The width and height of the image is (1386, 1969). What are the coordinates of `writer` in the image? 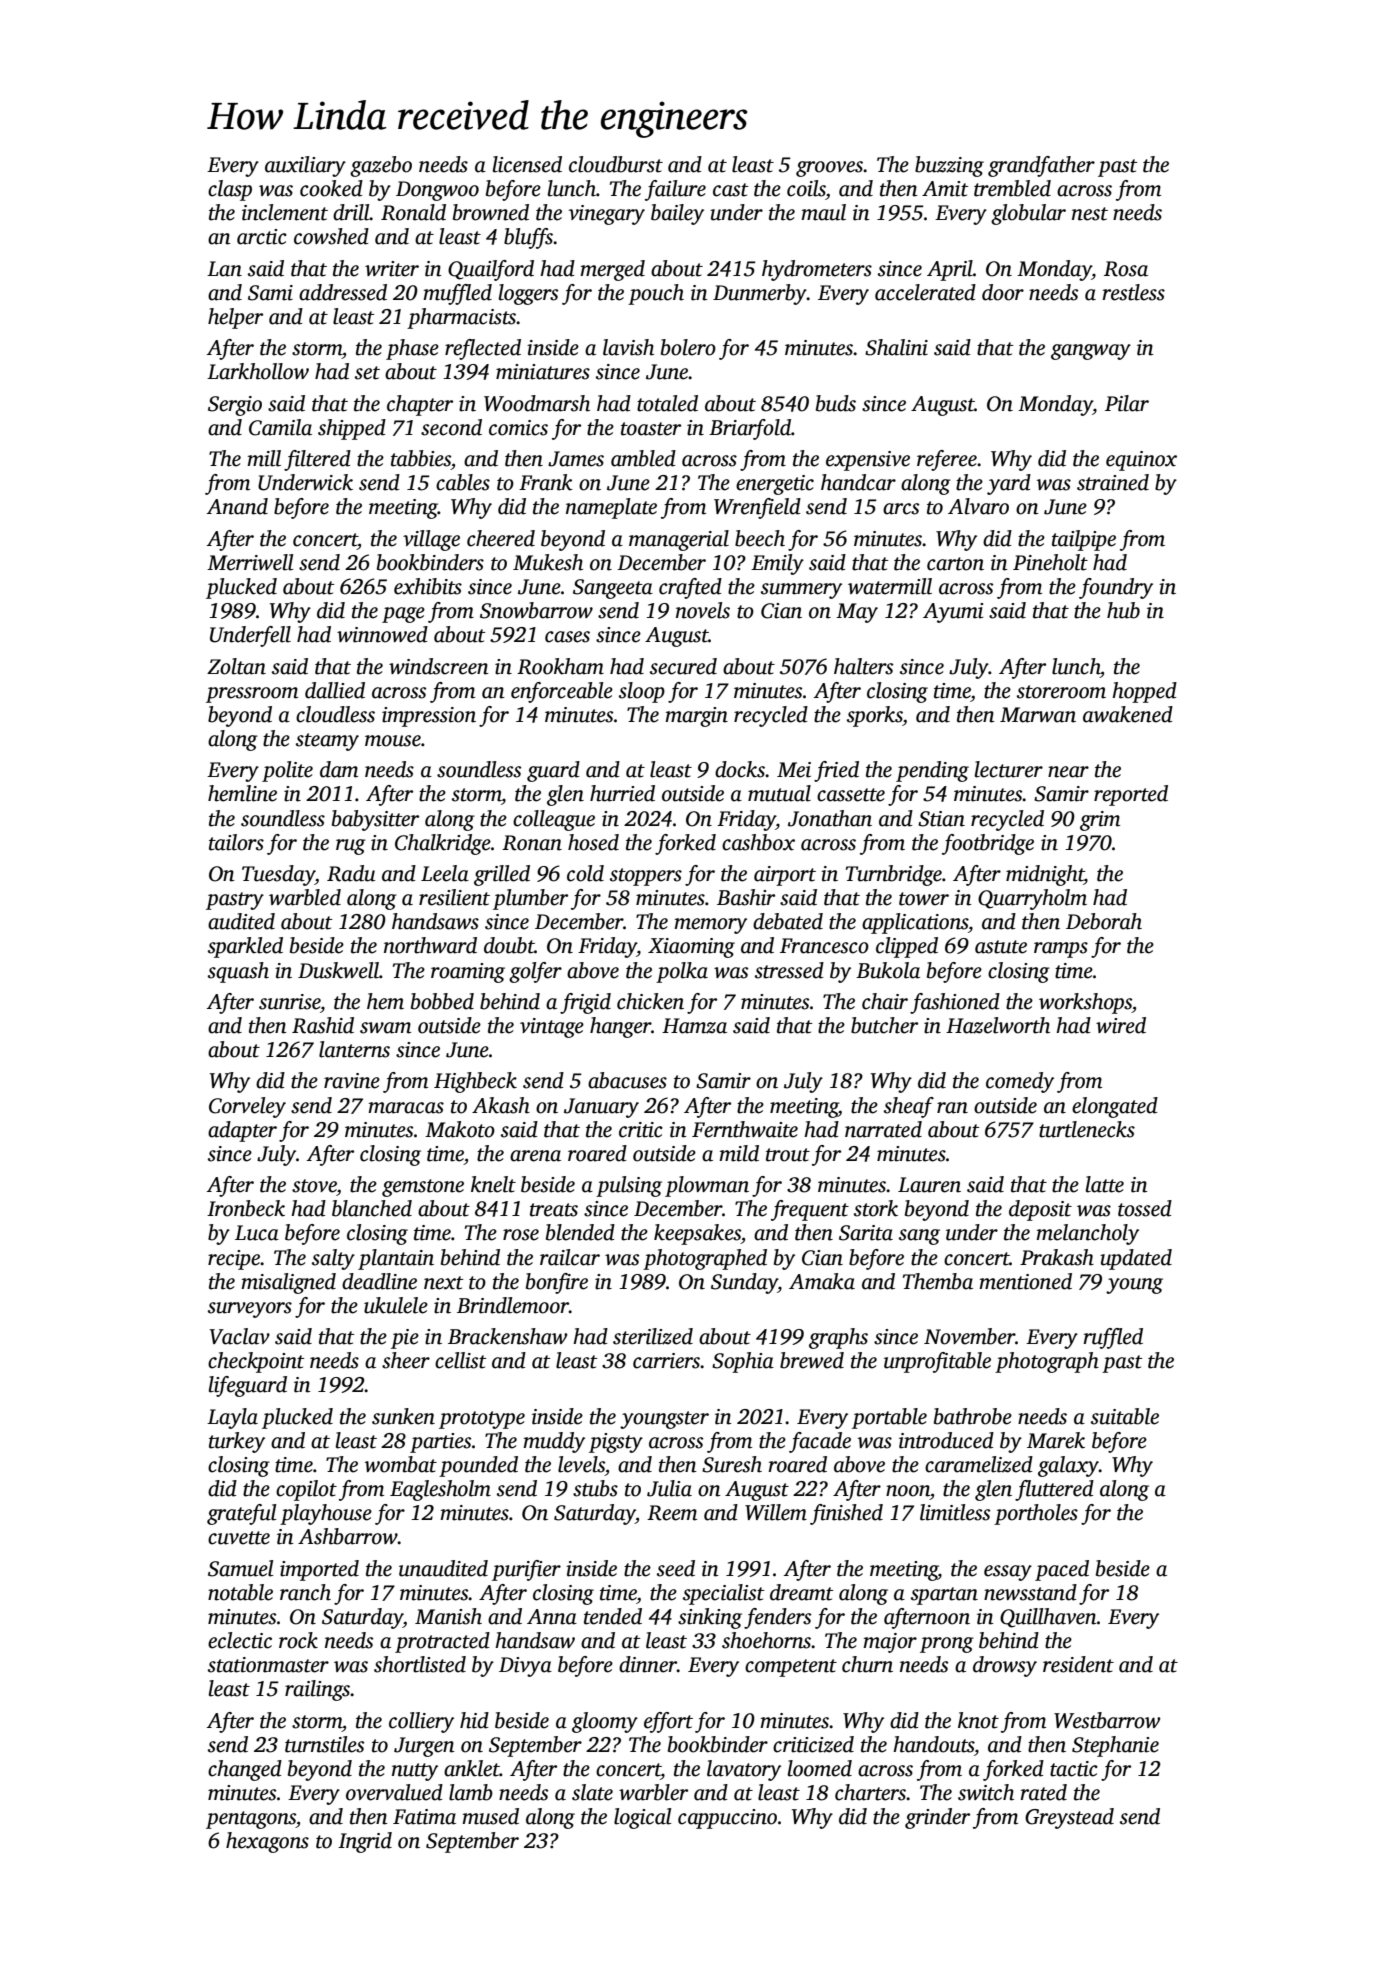 It's located at (392, 269).
